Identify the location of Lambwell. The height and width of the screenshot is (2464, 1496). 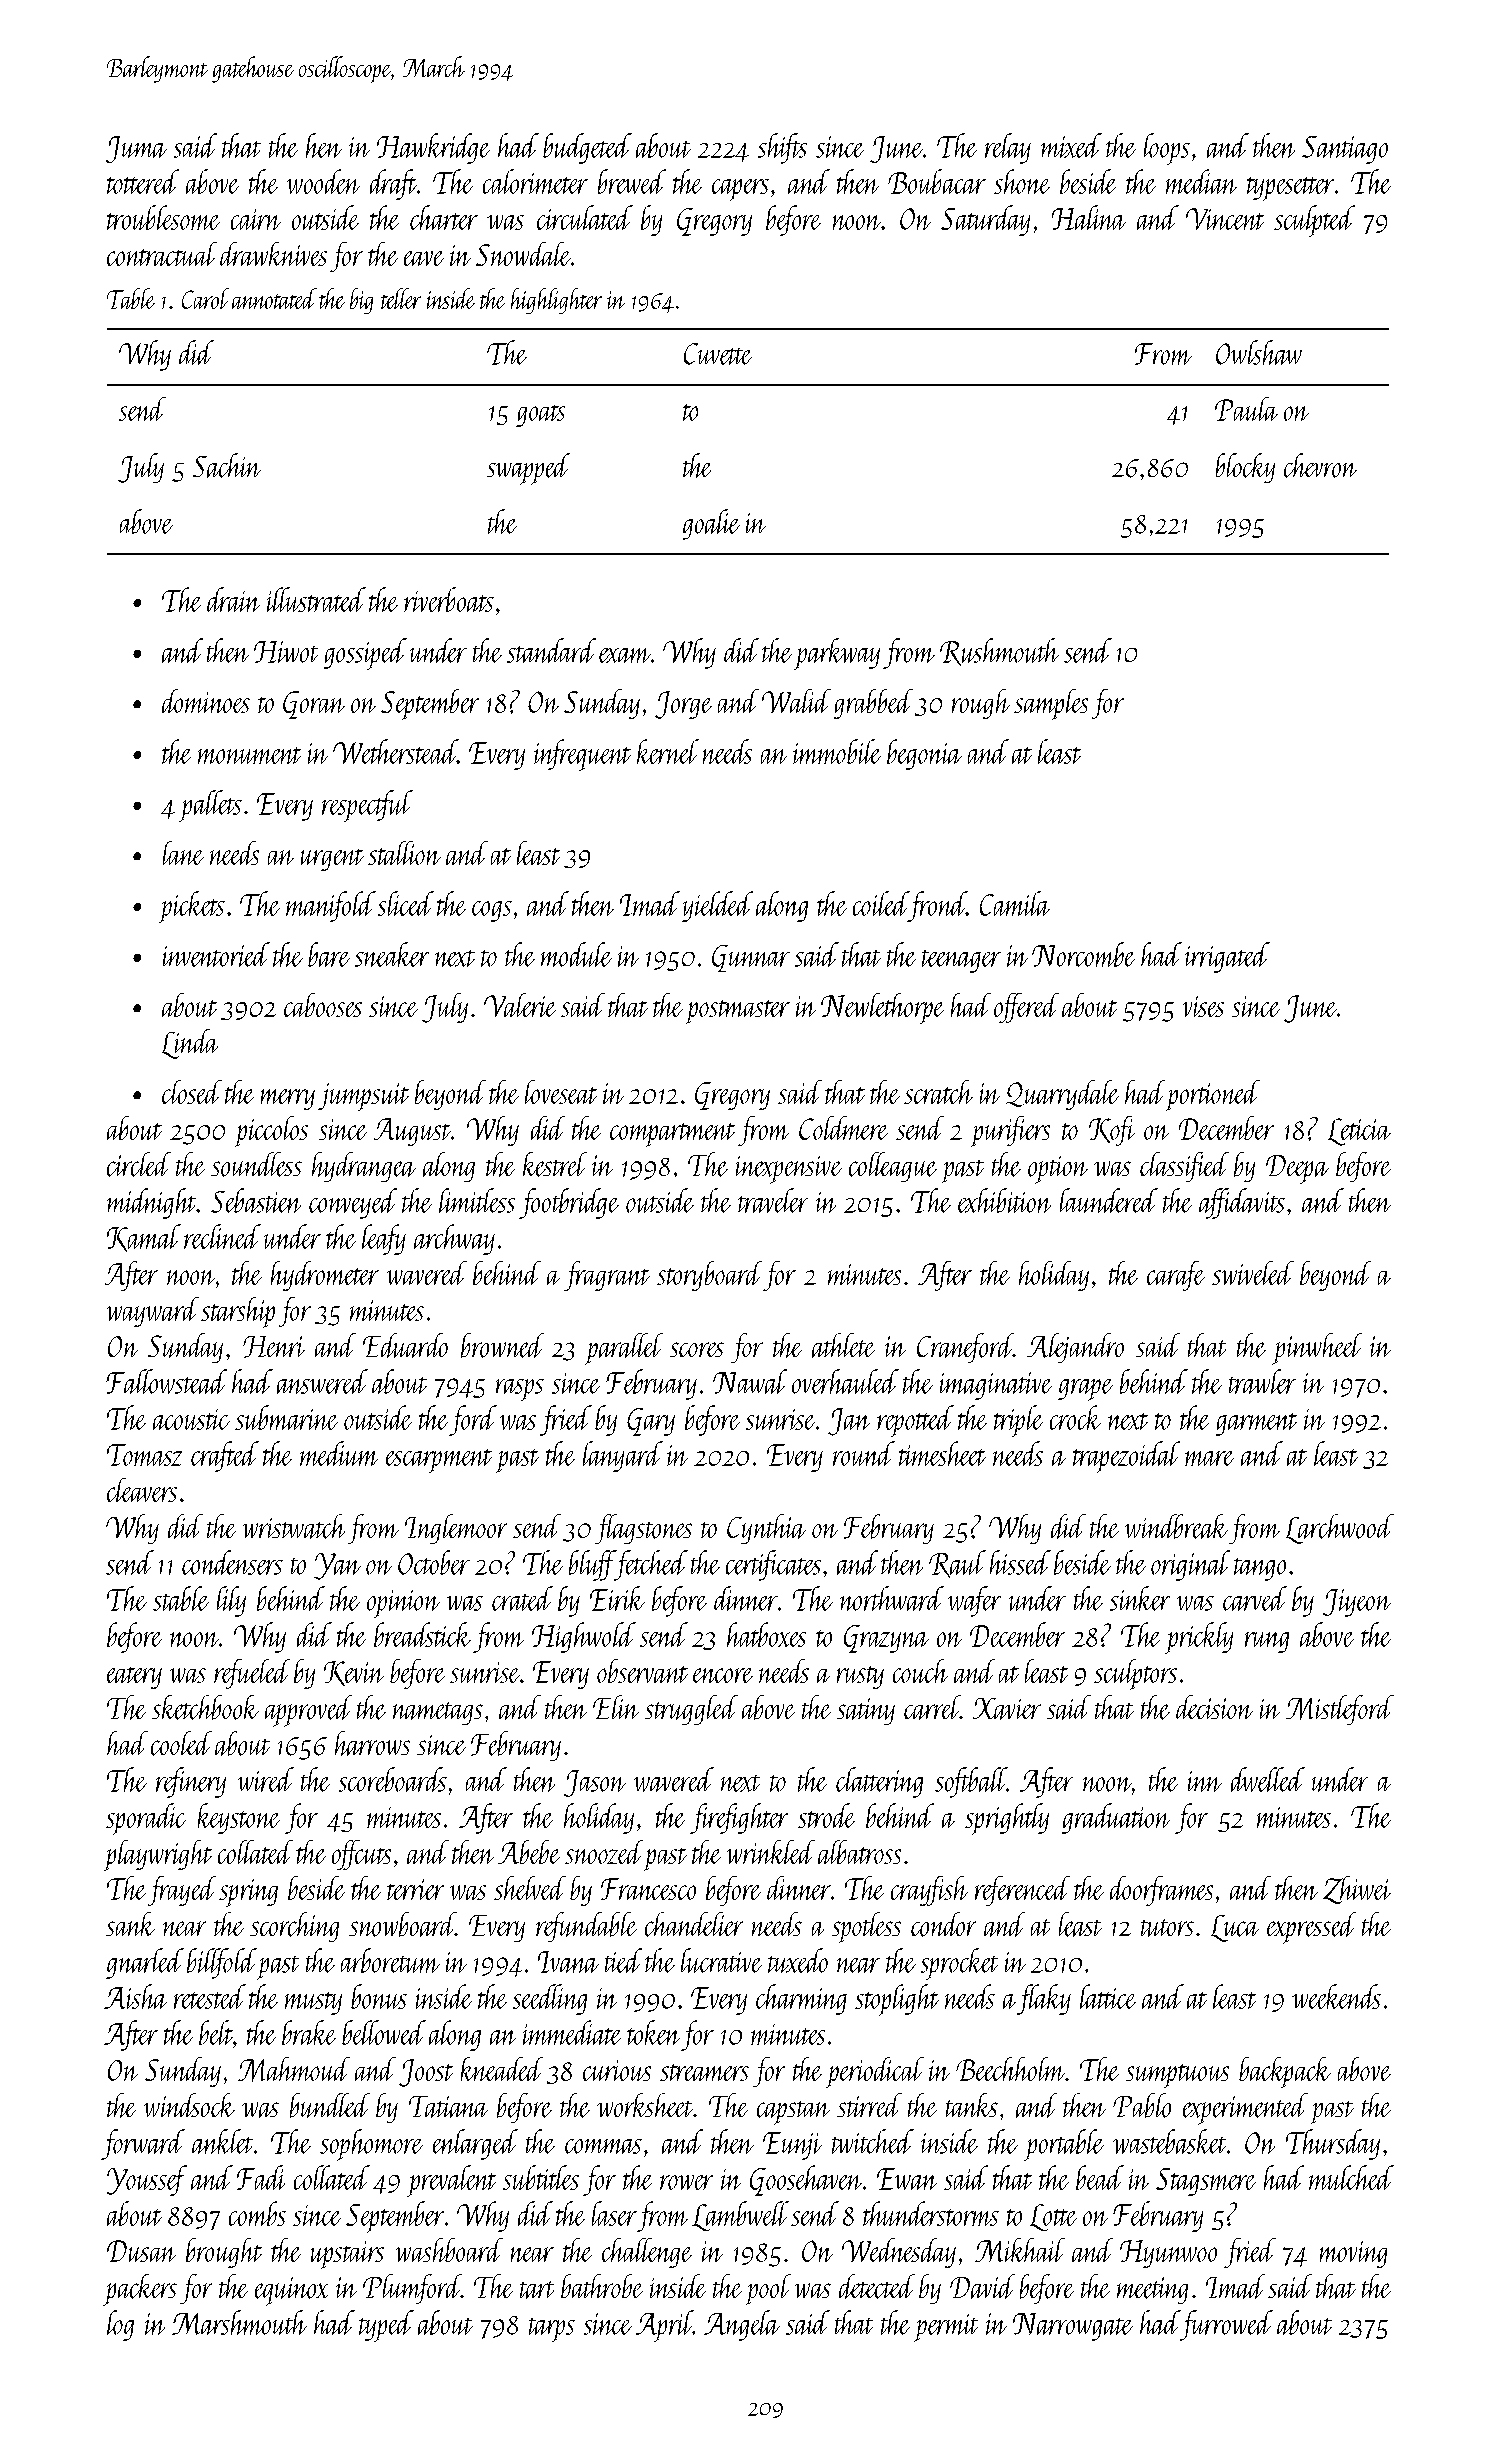
(740, 2216).
